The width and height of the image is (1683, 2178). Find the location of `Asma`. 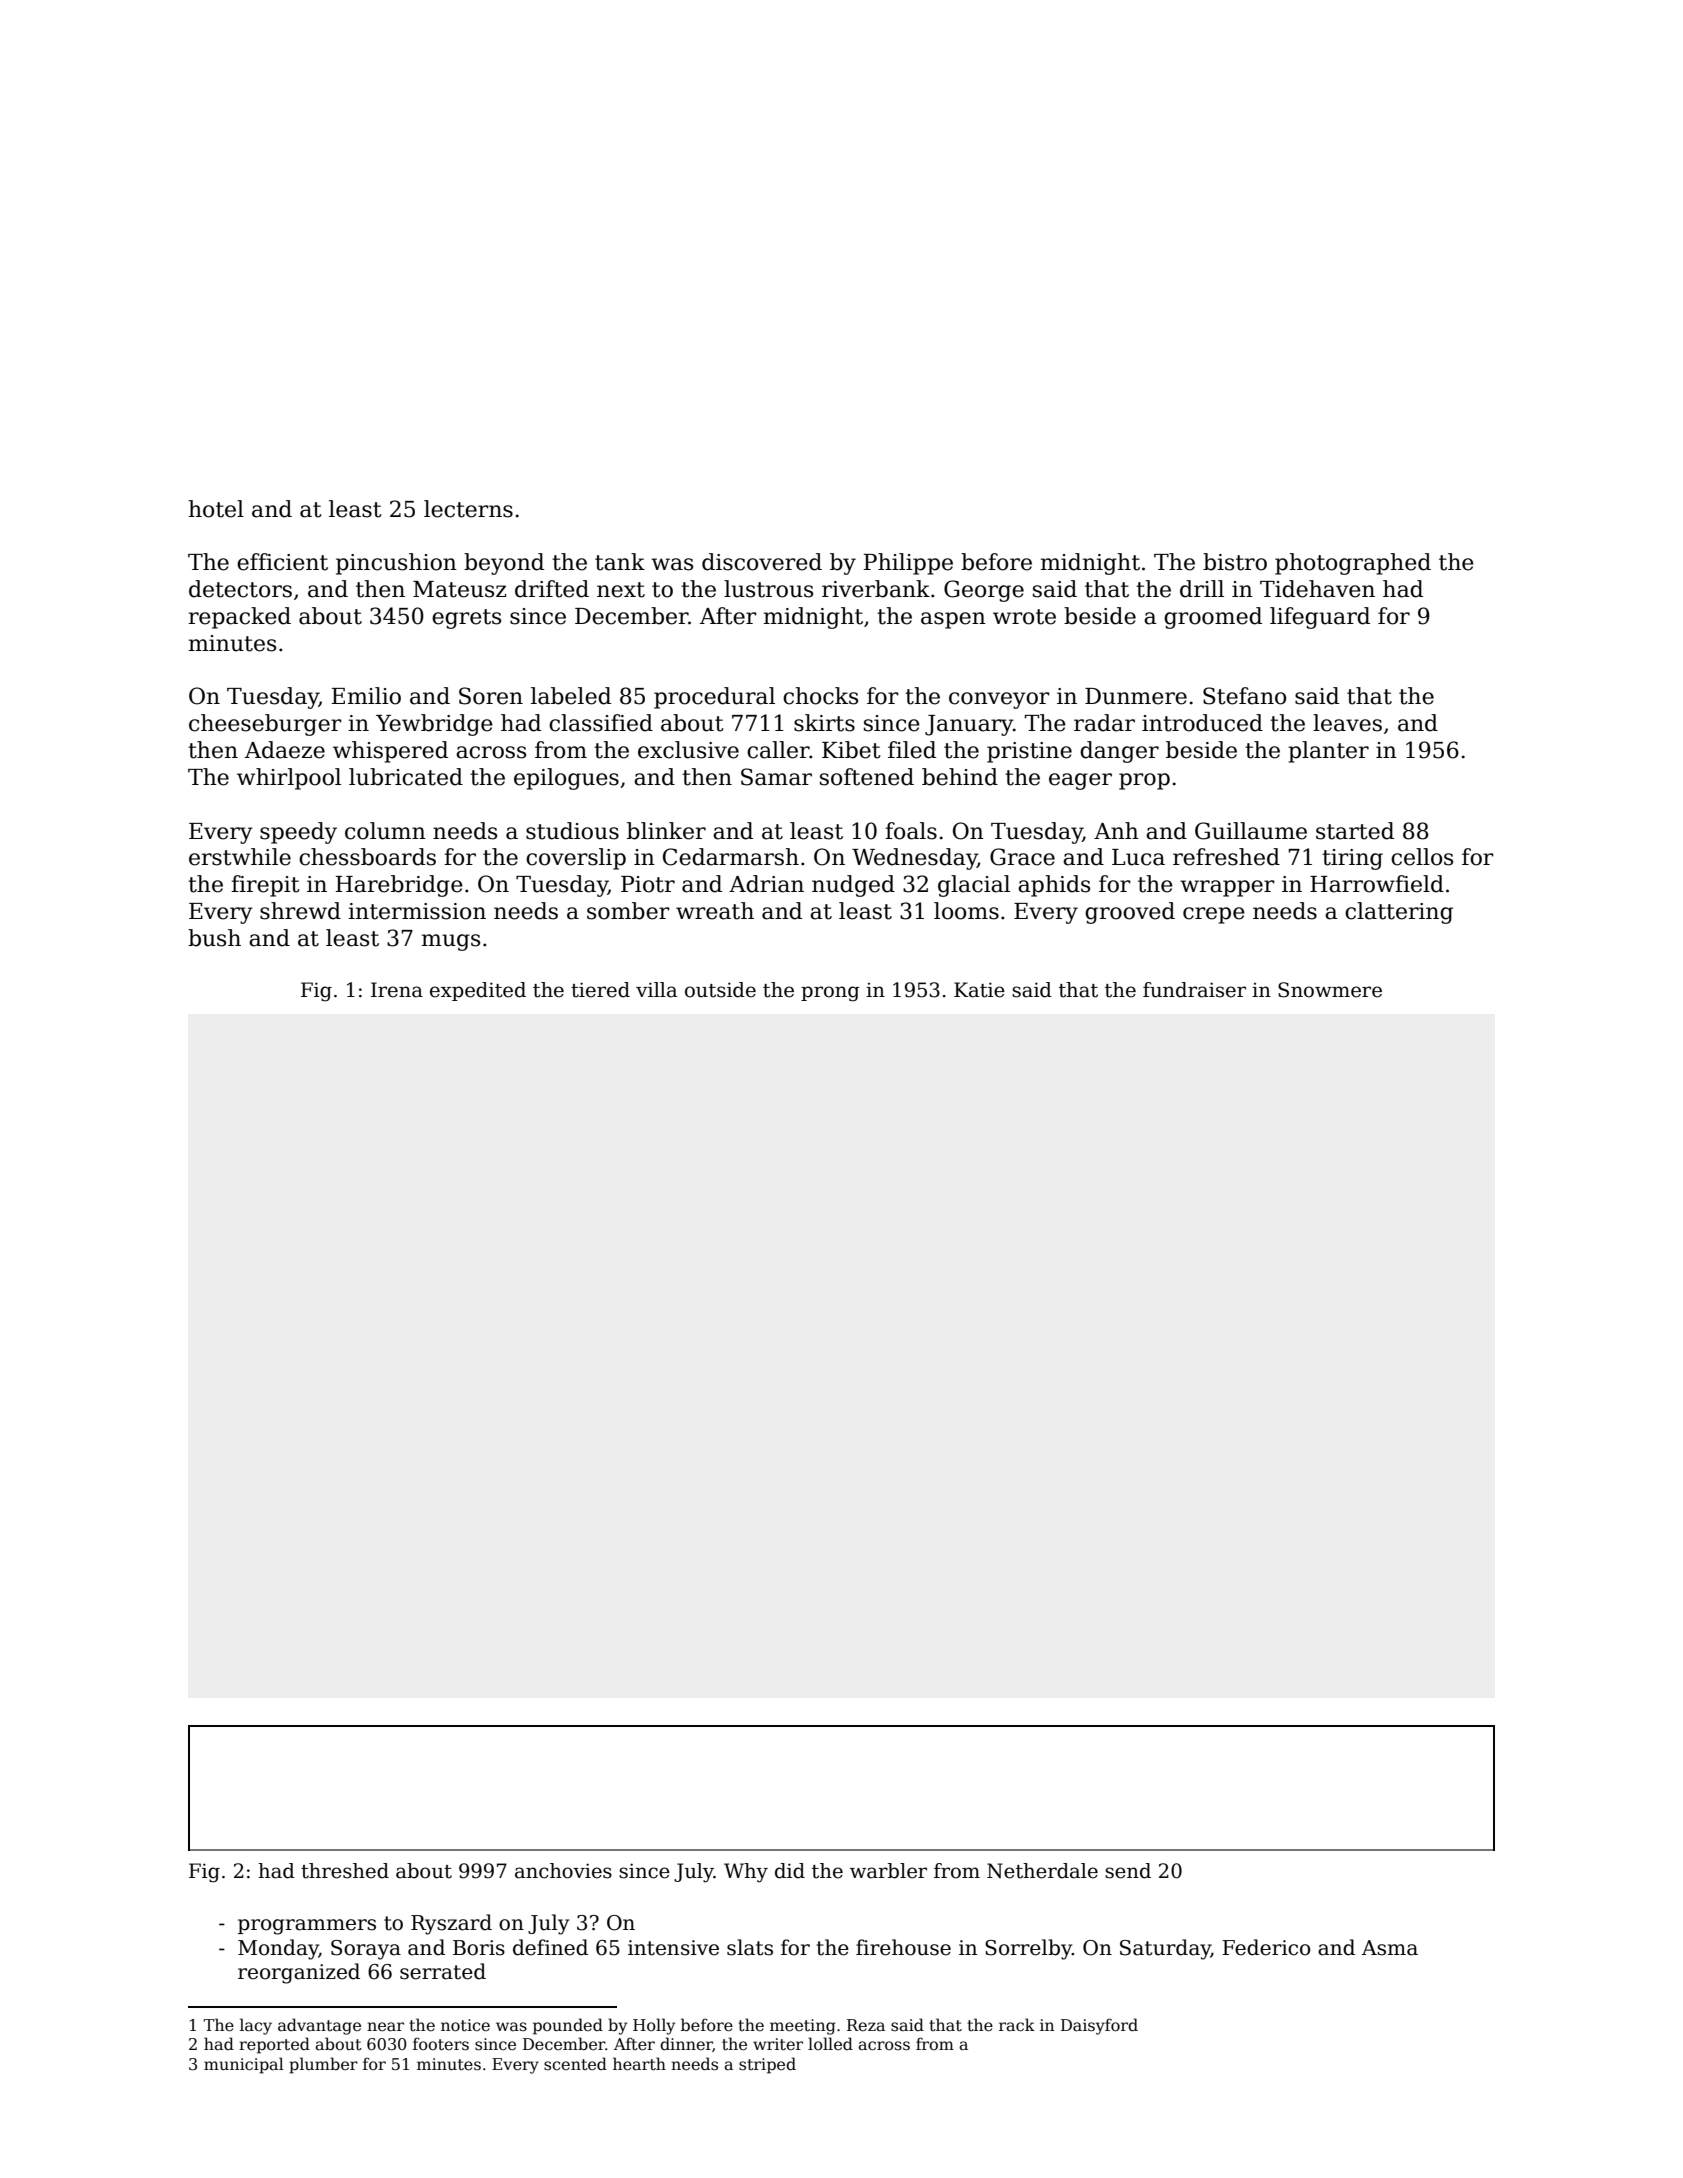

Asma is located at coordinates (1390, 1948).
